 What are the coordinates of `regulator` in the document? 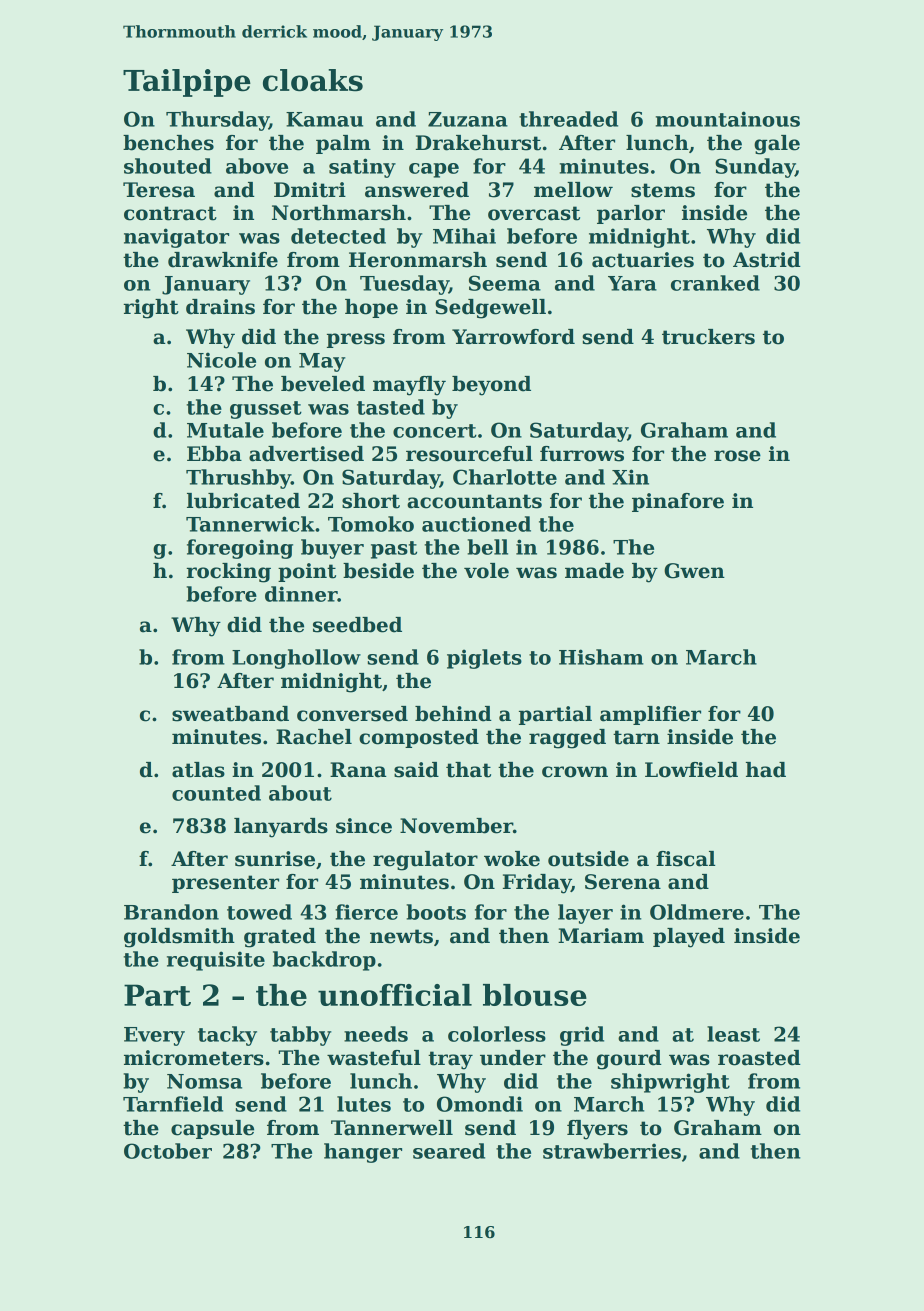 It's located at (425, 861).
